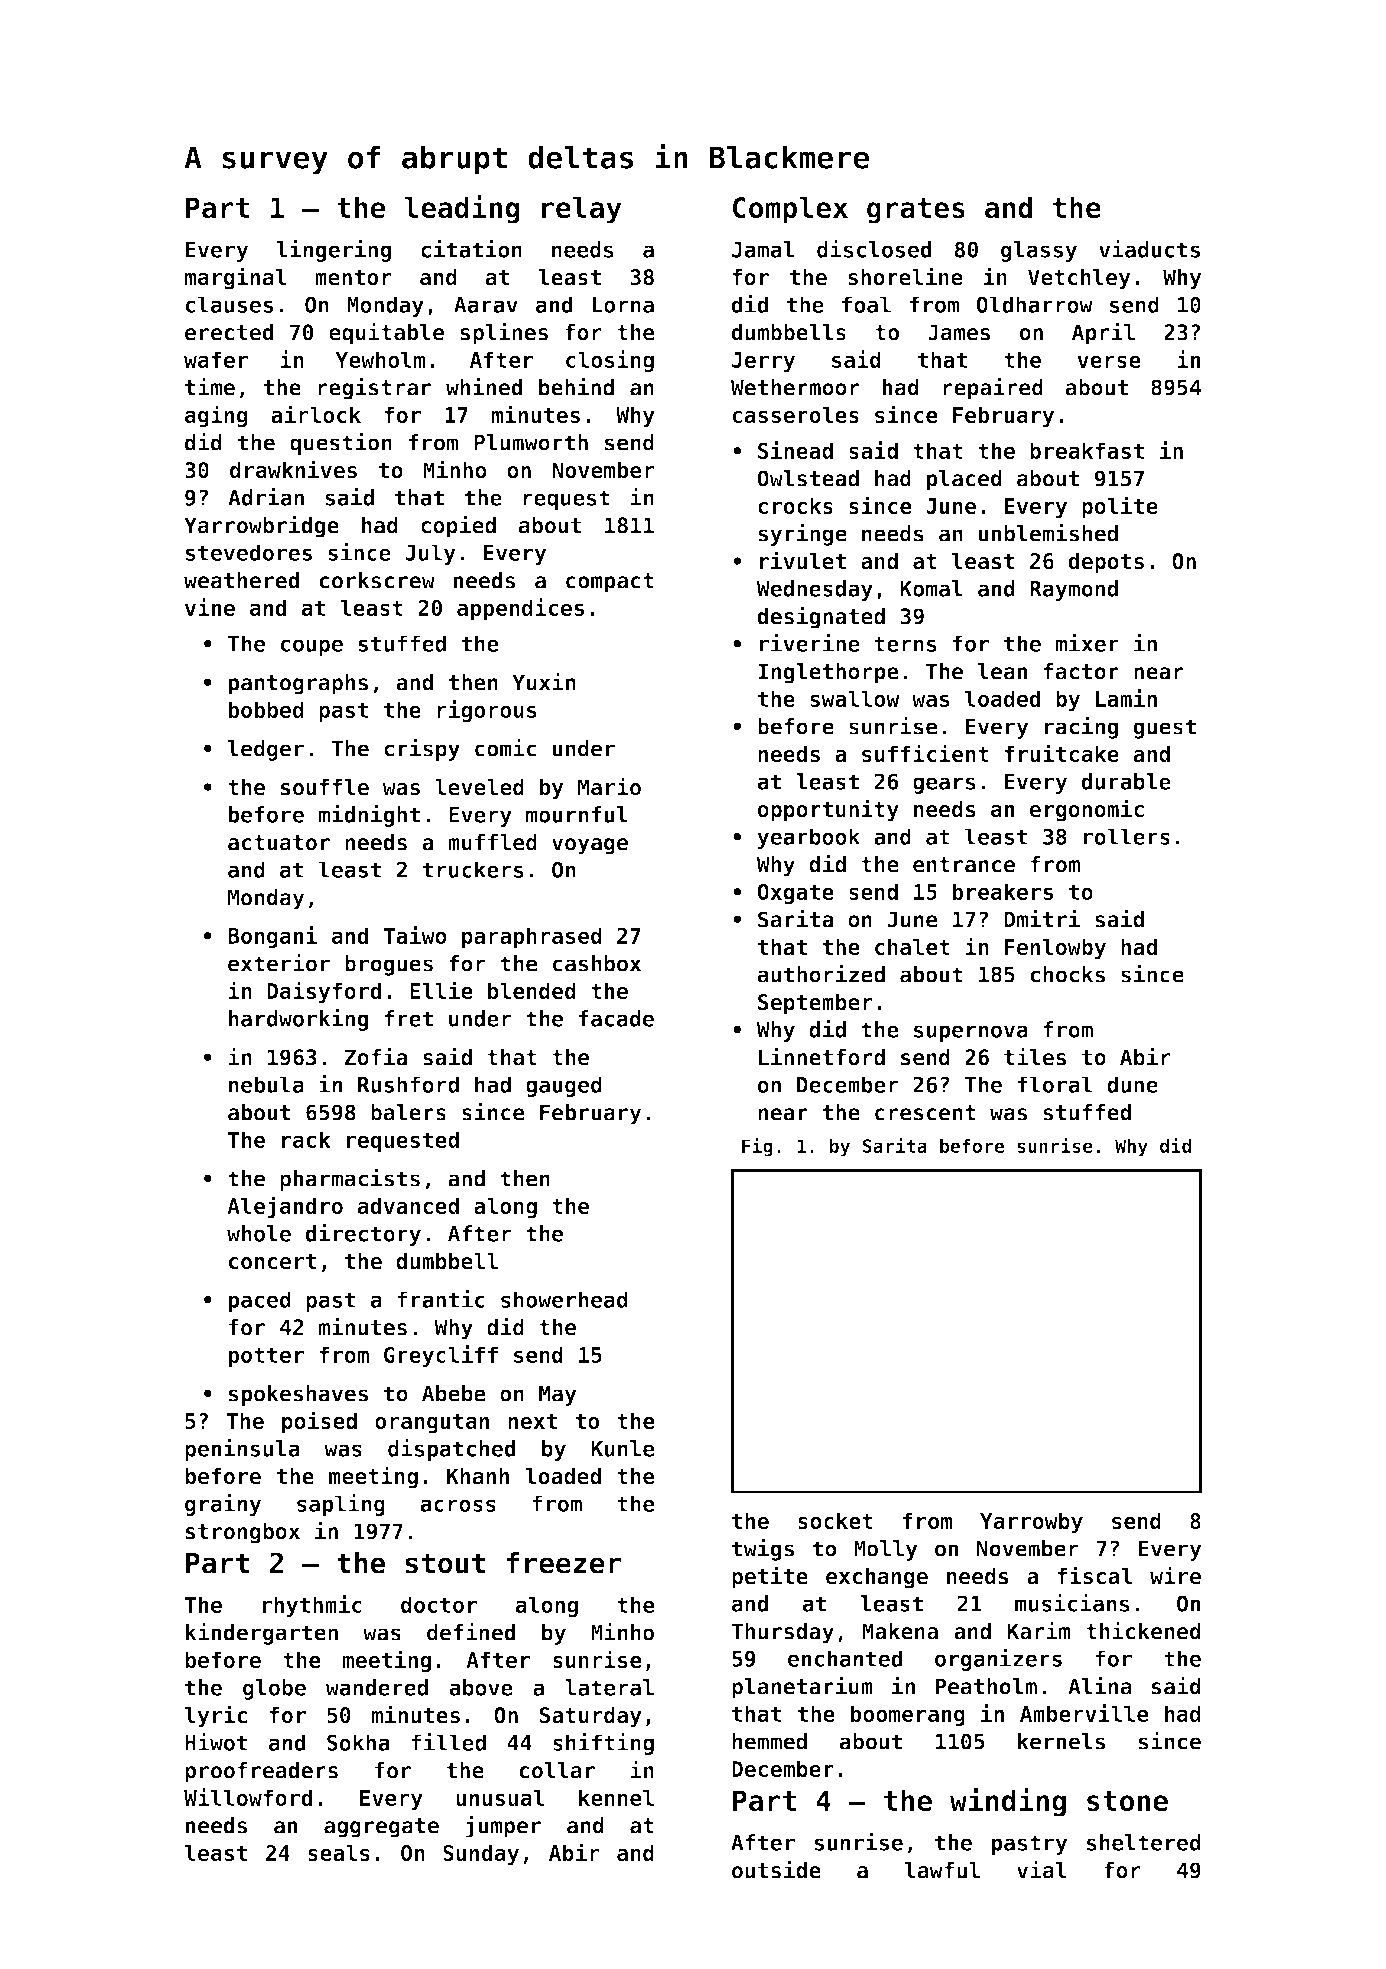 This screenshot has width=1386, height=1969. I want to click on Sunday, so click(481, 1855).
